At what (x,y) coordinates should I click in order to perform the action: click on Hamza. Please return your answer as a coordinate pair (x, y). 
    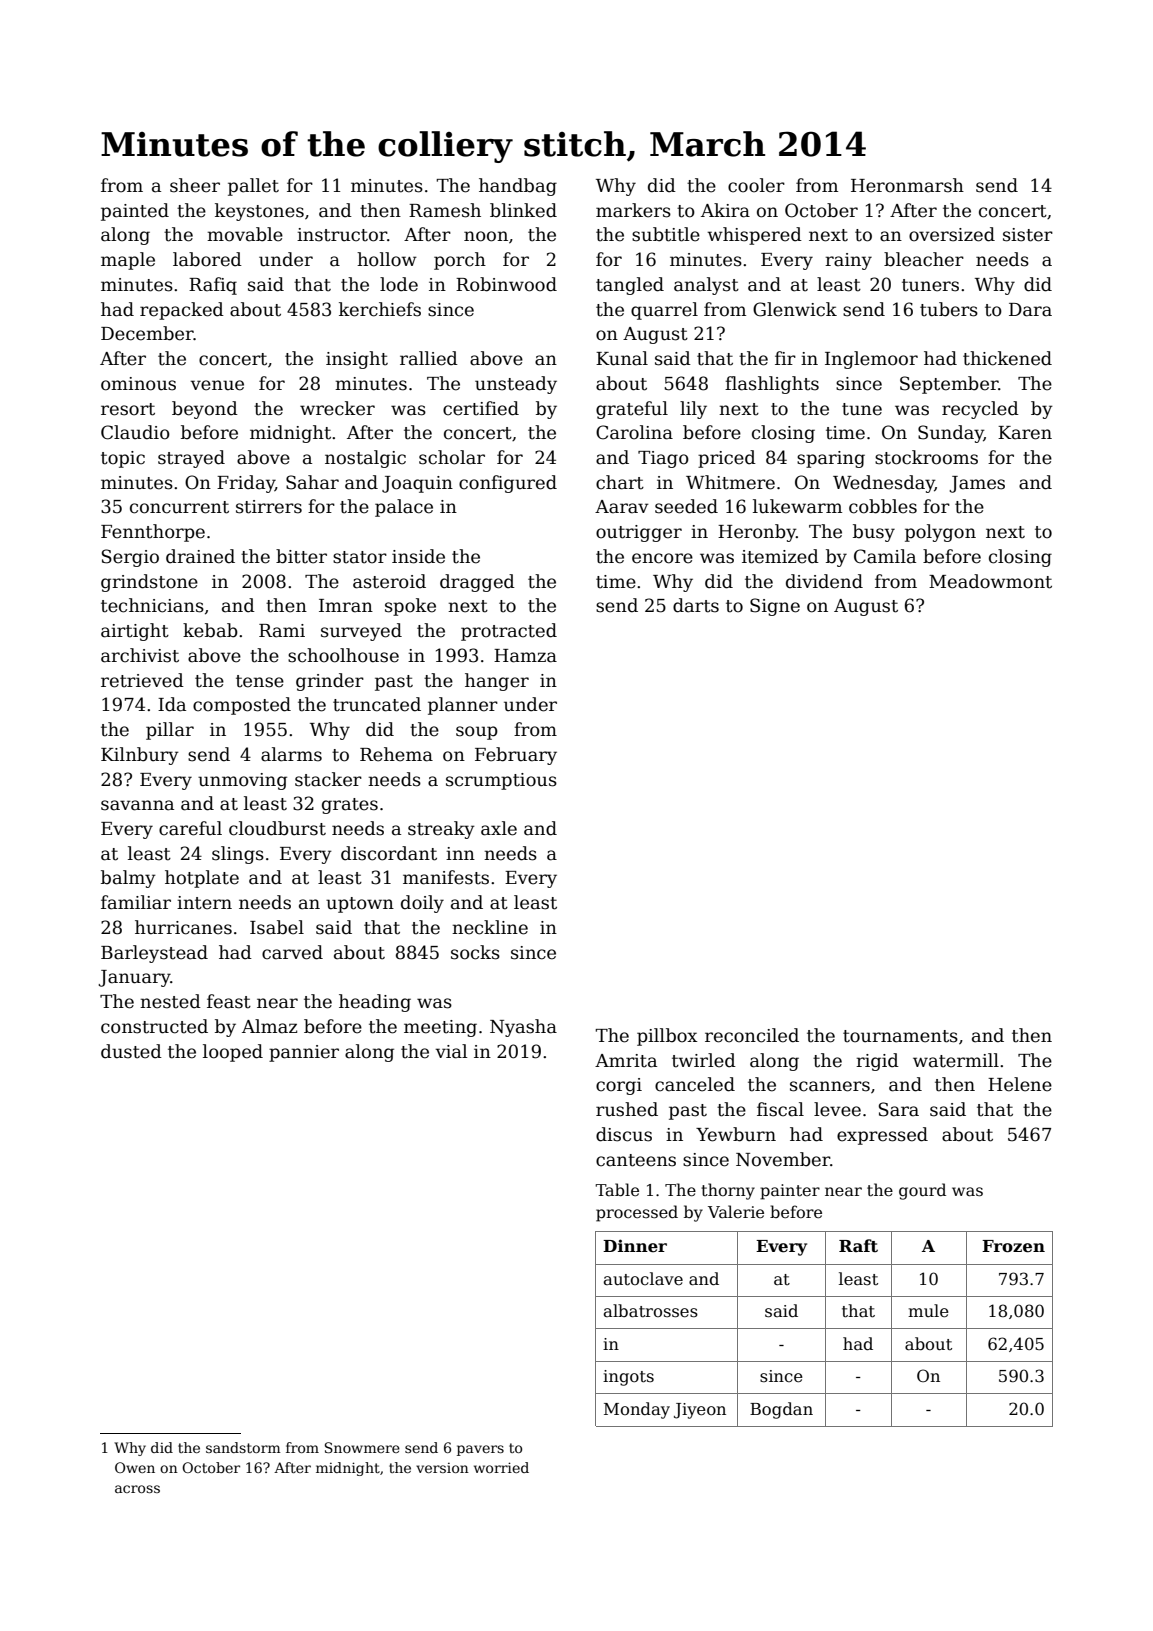
    Looking at the image, I should click on (525, 656).
